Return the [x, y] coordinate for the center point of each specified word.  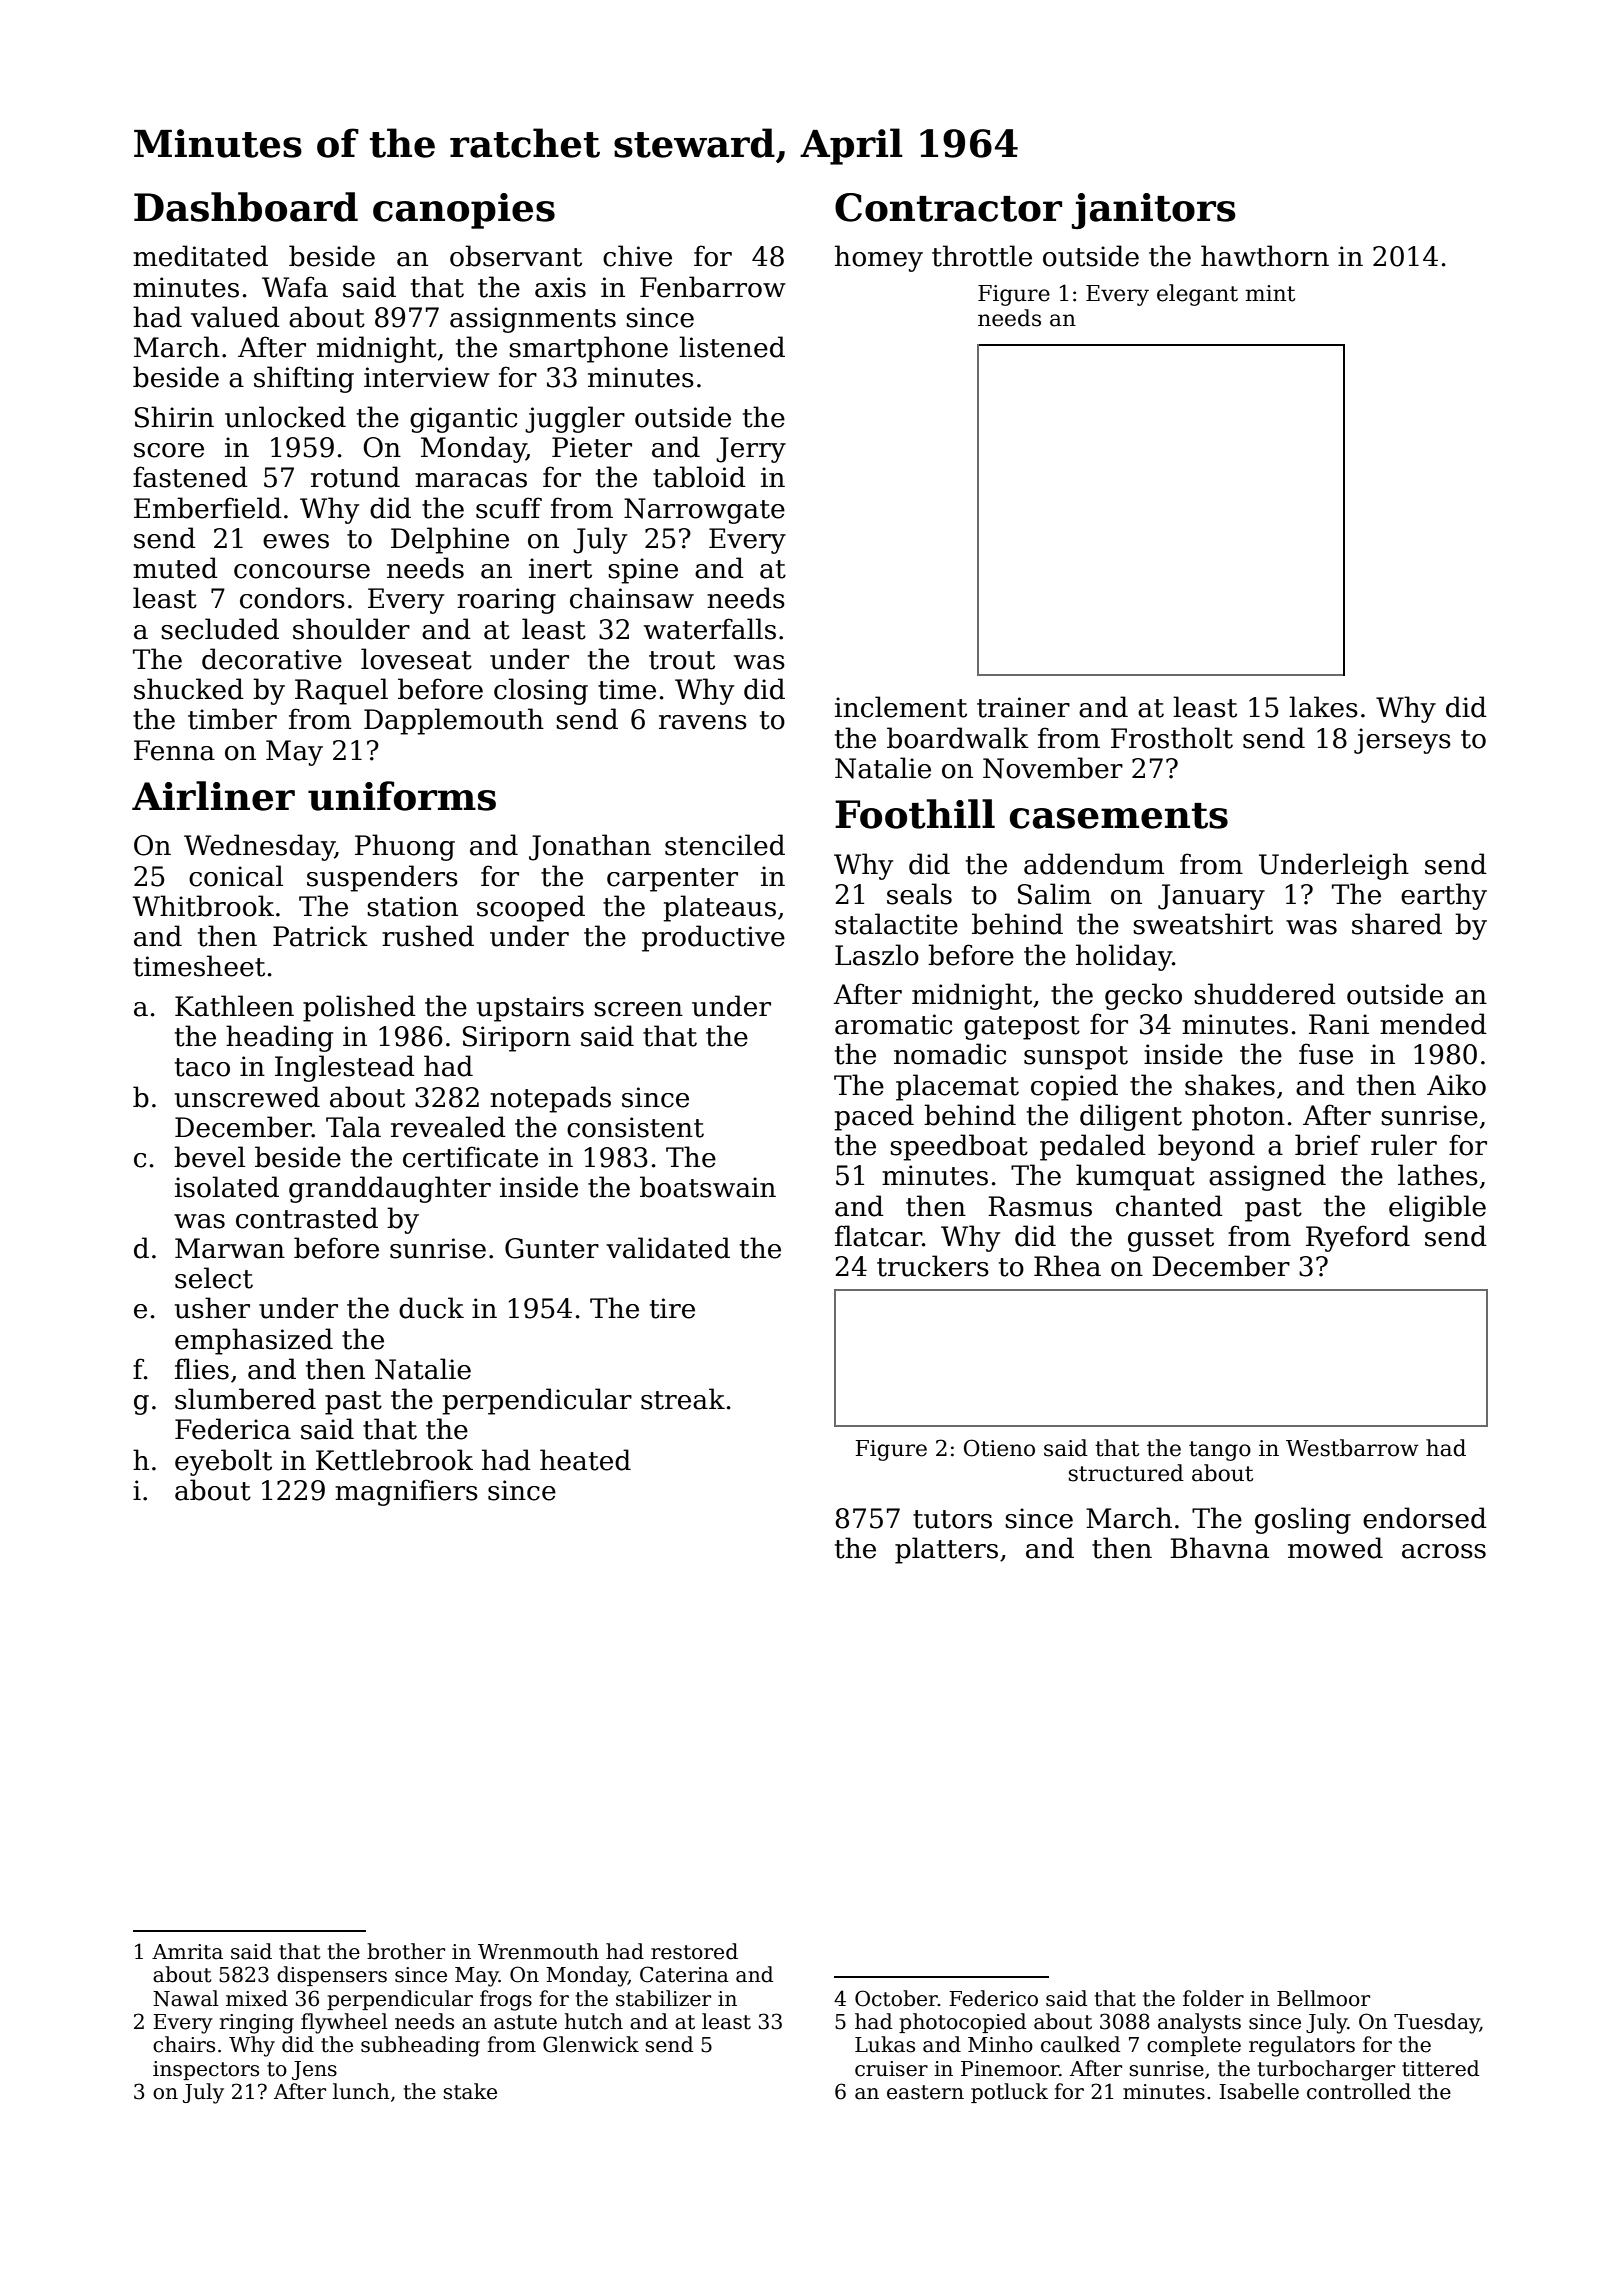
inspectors [206, 2070]
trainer [1023, 707]
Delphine [450, 540]
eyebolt [223, 1462]
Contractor [948, 207]
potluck [1009, 2093]
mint [1270, 293]
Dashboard [246, 207]
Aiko [1456, 1085]
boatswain [708, 1187]
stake [470, 2091]
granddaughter [390, 1189]
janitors [1154, 211]
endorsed [1425, 1518]
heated [585, 1460]
